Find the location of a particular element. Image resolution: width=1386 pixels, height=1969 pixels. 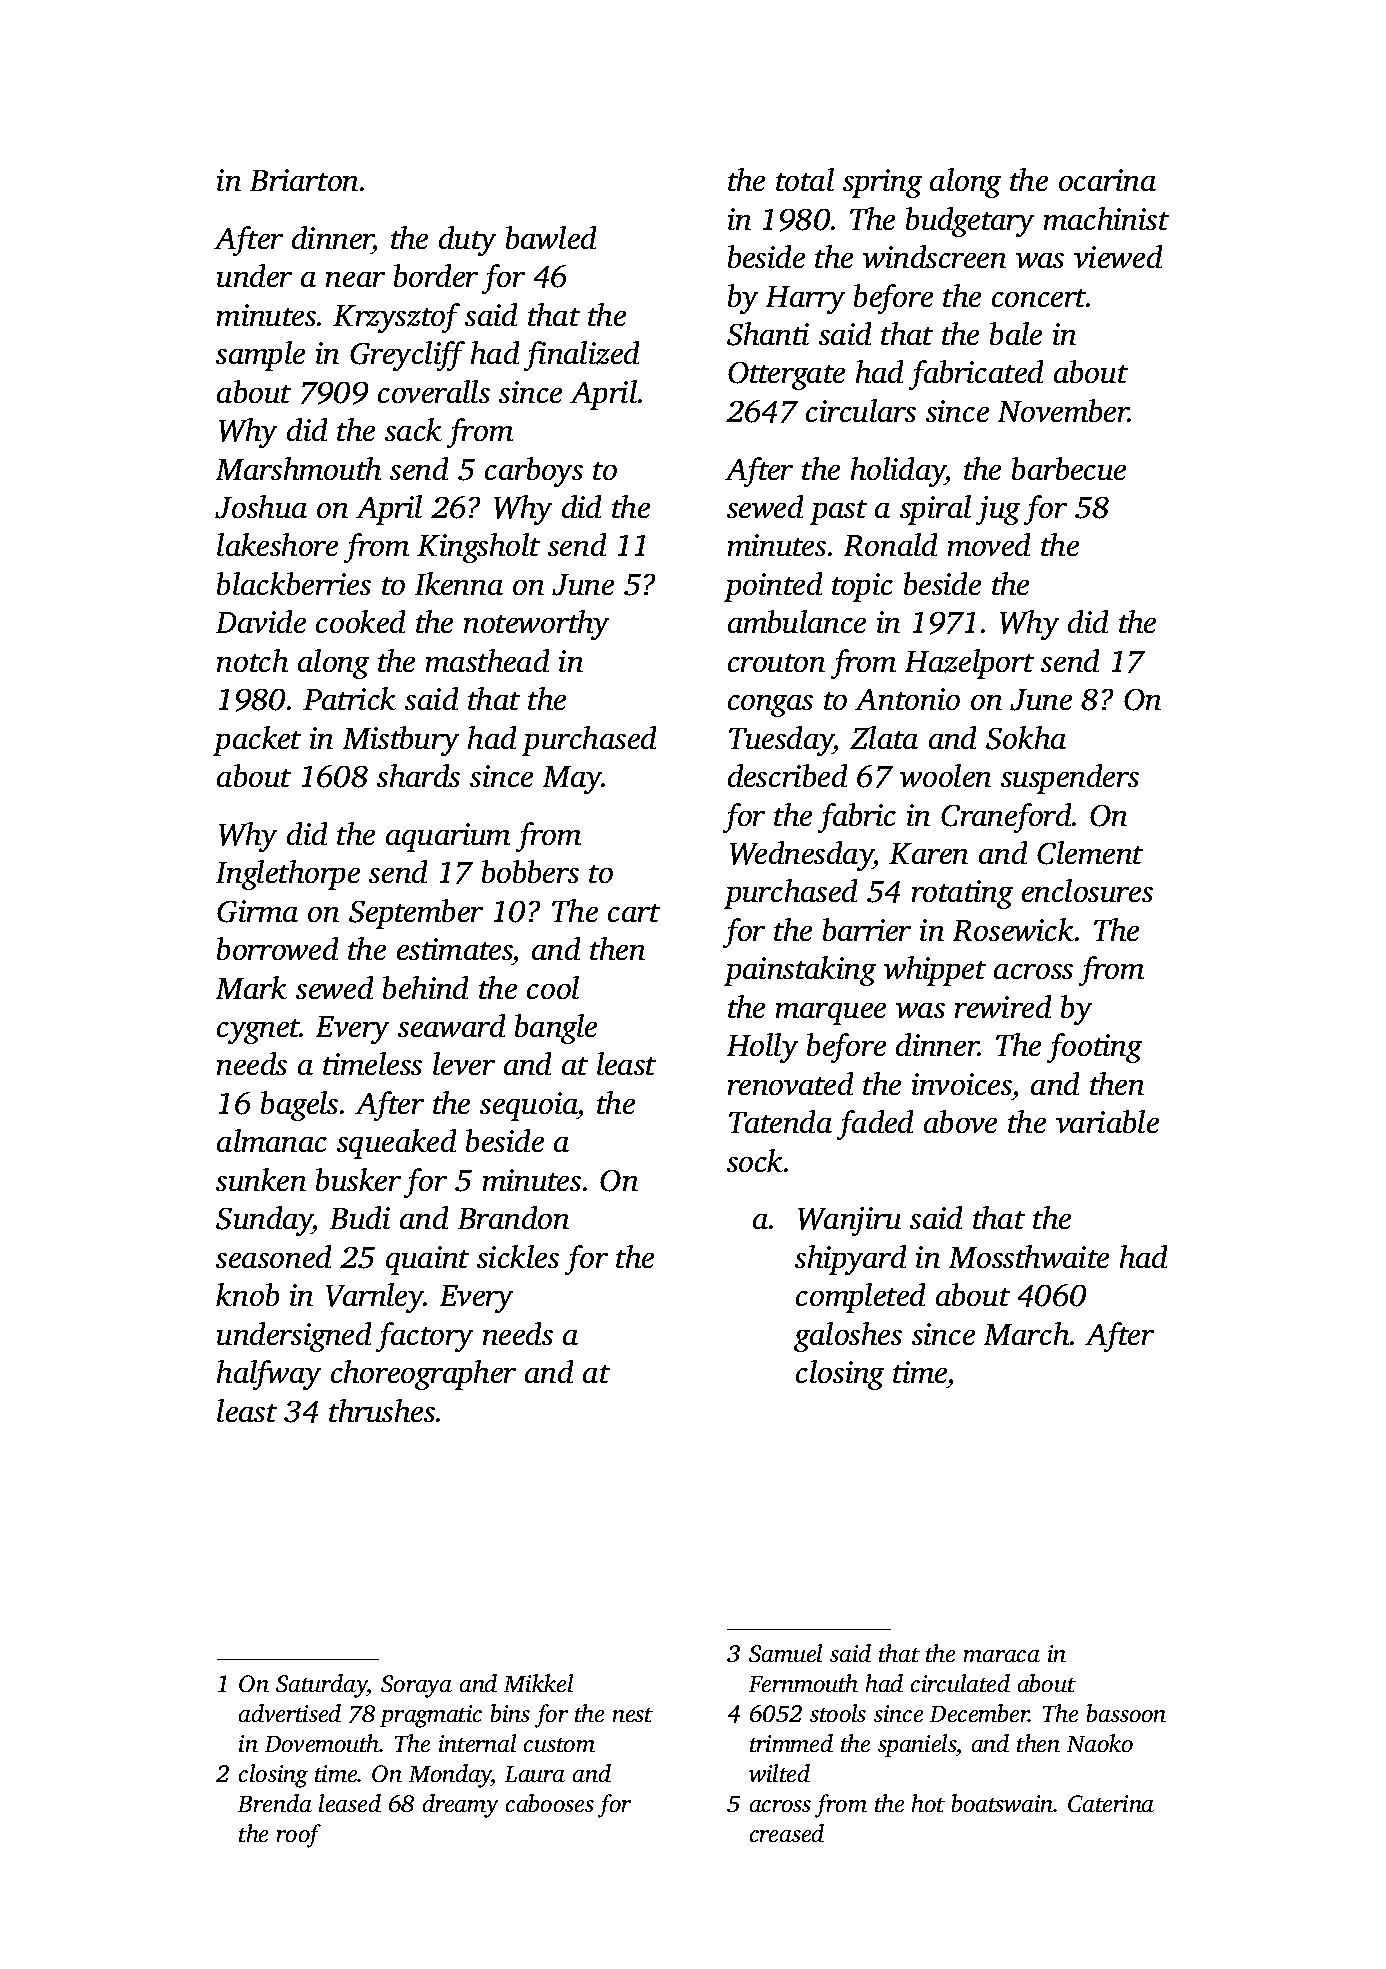

bawled is located at coordinates (551, 237).
